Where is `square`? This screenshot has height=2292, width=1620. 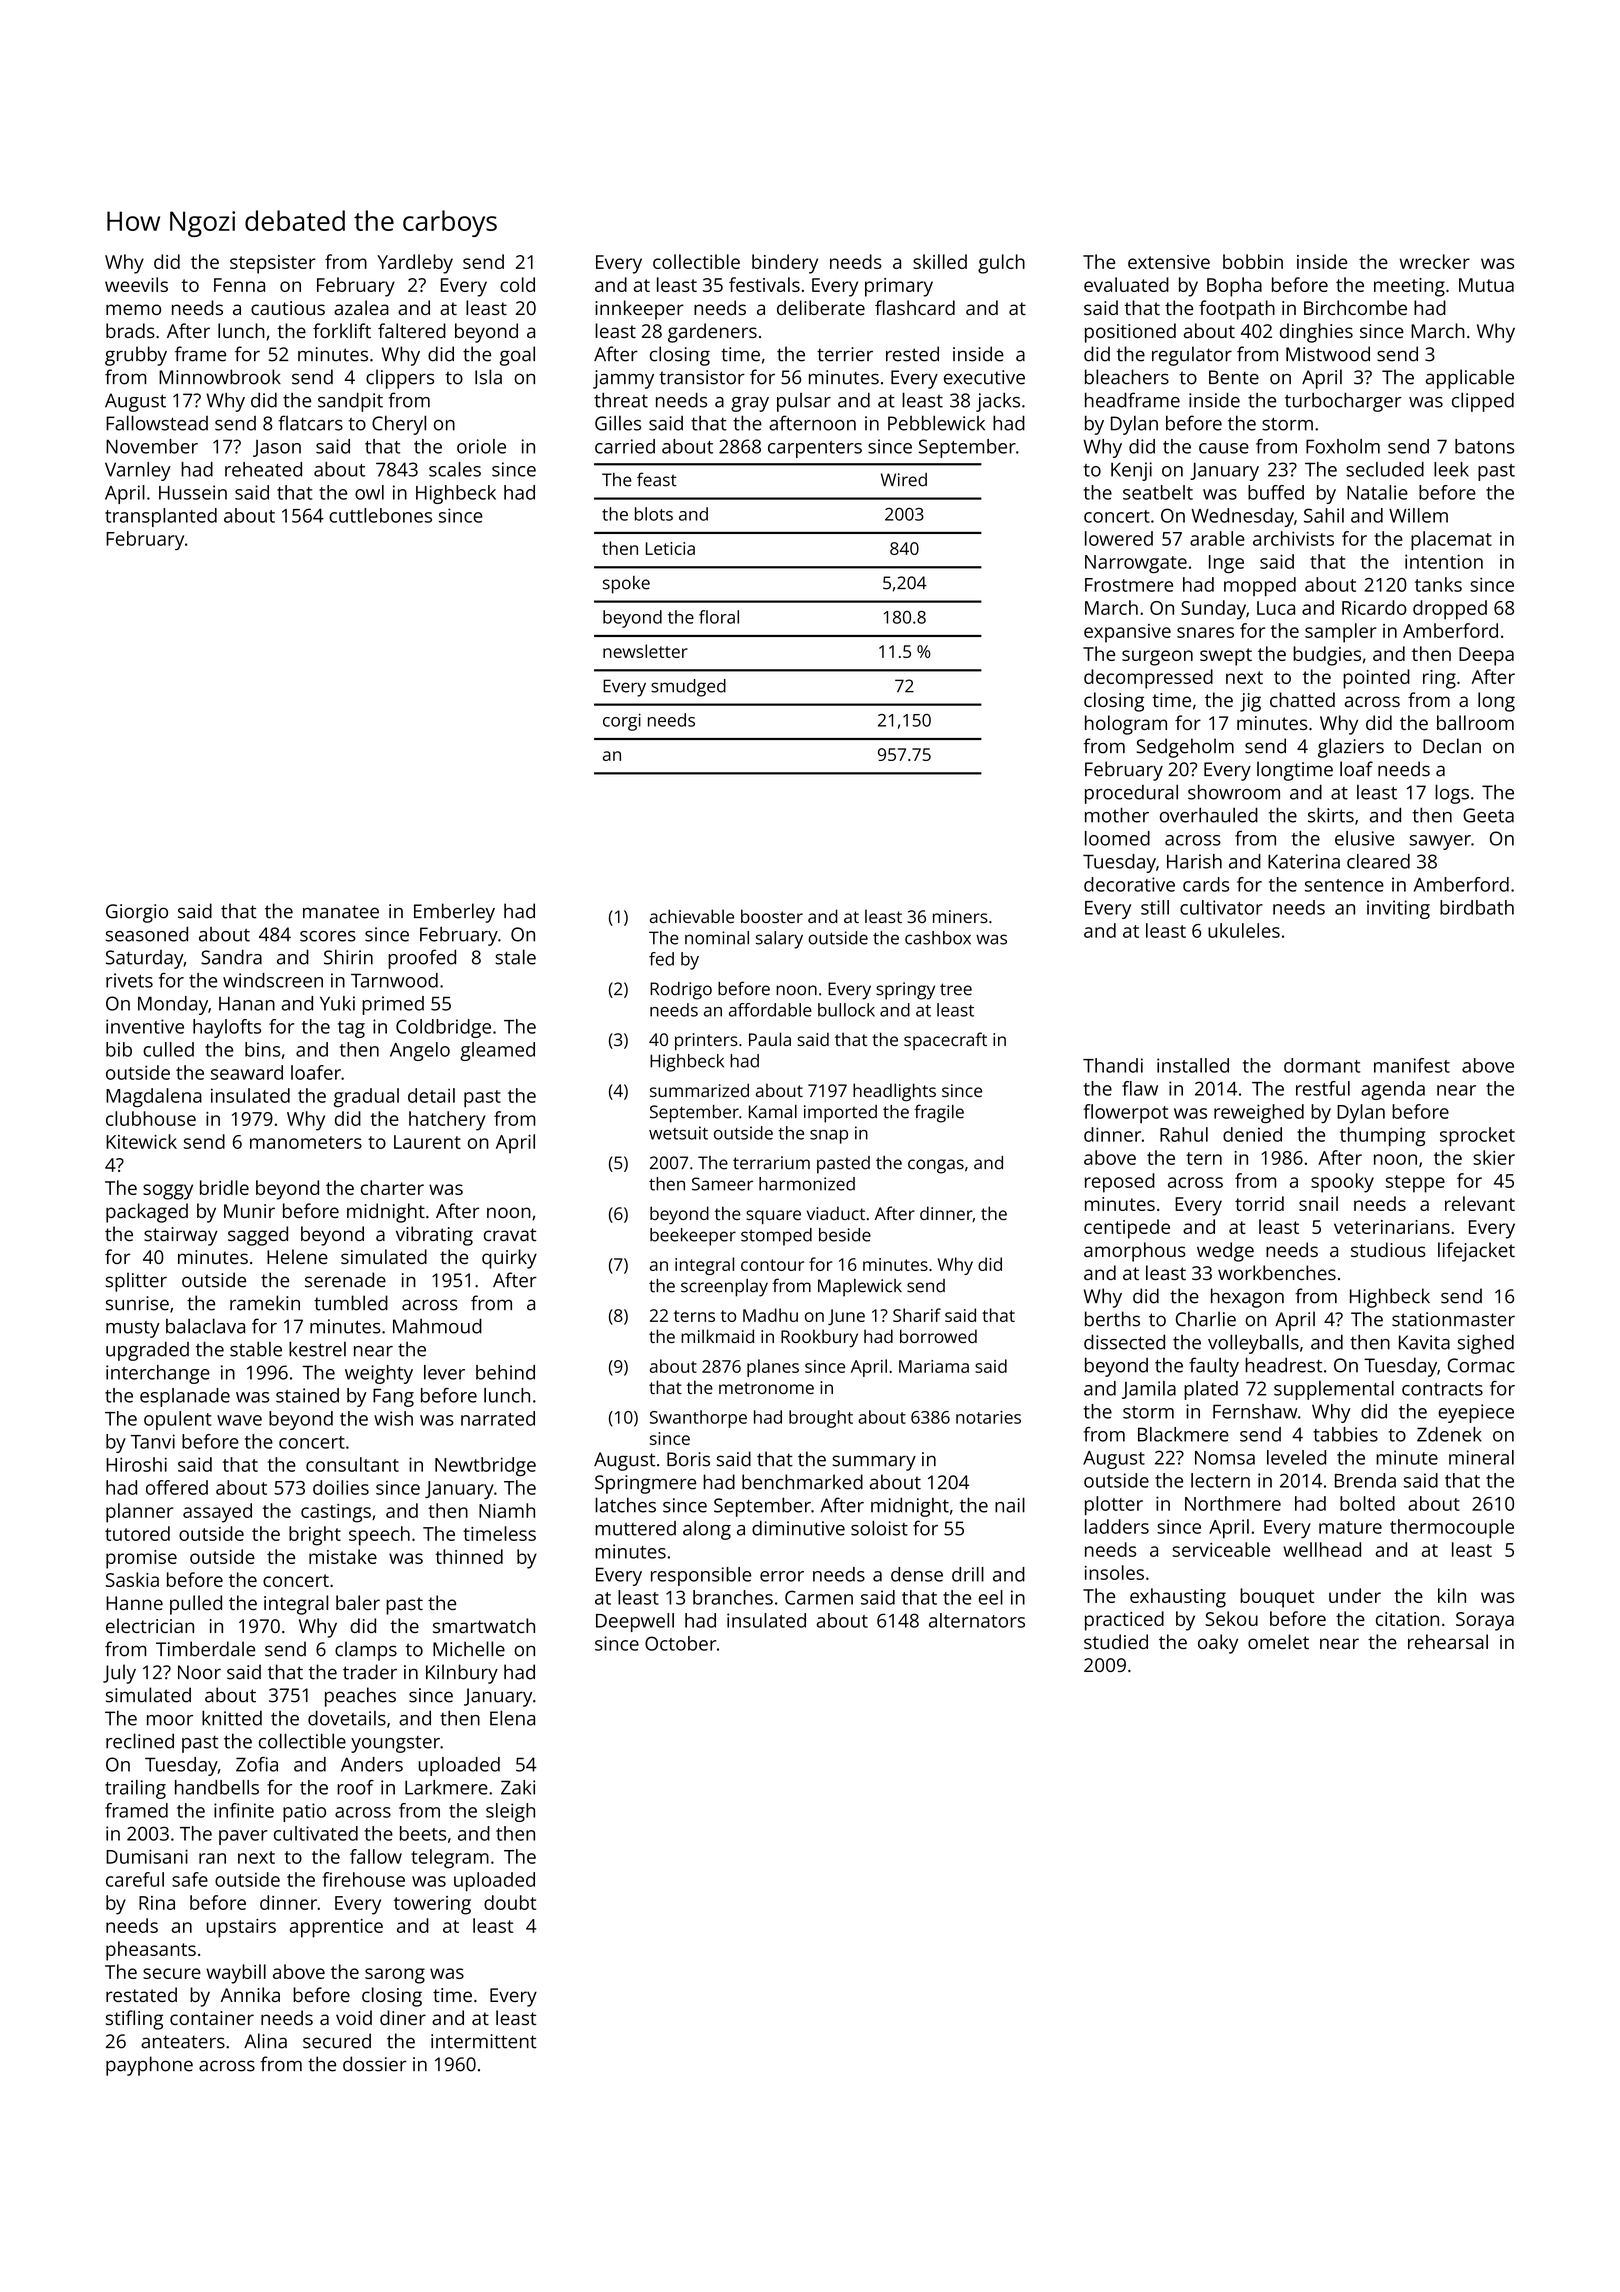 square is located at coordinates (773, 1217).
